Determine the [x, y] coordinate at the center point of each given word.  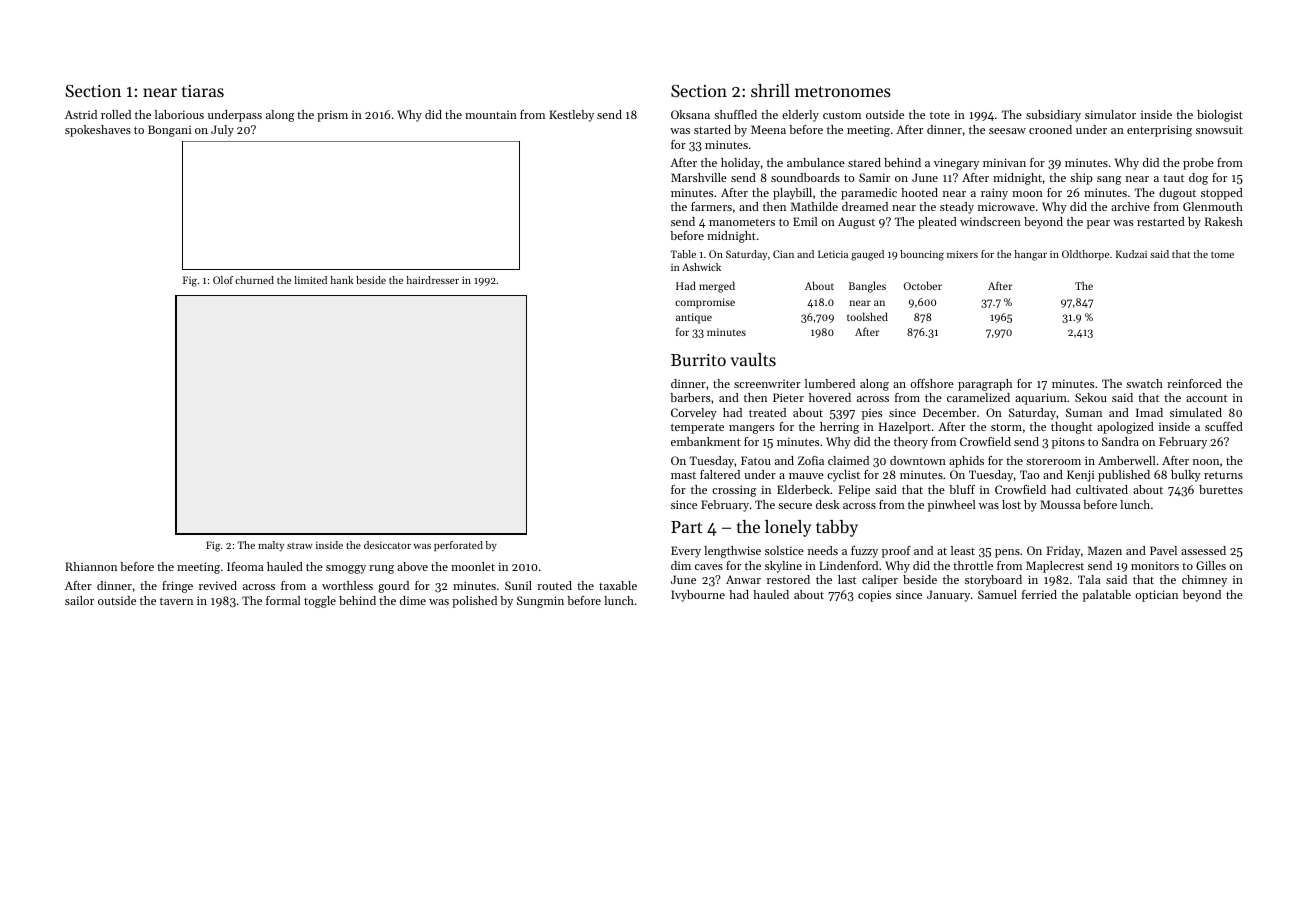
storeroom [1053, 461]
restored [788, 579]
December [949, 412]
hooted [919, 192]
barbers [690, 397]
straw [300, 546]
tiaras [203, 91]
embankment [706, 441]
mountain [491, 114]
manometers [742, 222]
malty [271, 546]
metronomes [843, 91]
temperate [697, 428]
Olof [223, 280]
